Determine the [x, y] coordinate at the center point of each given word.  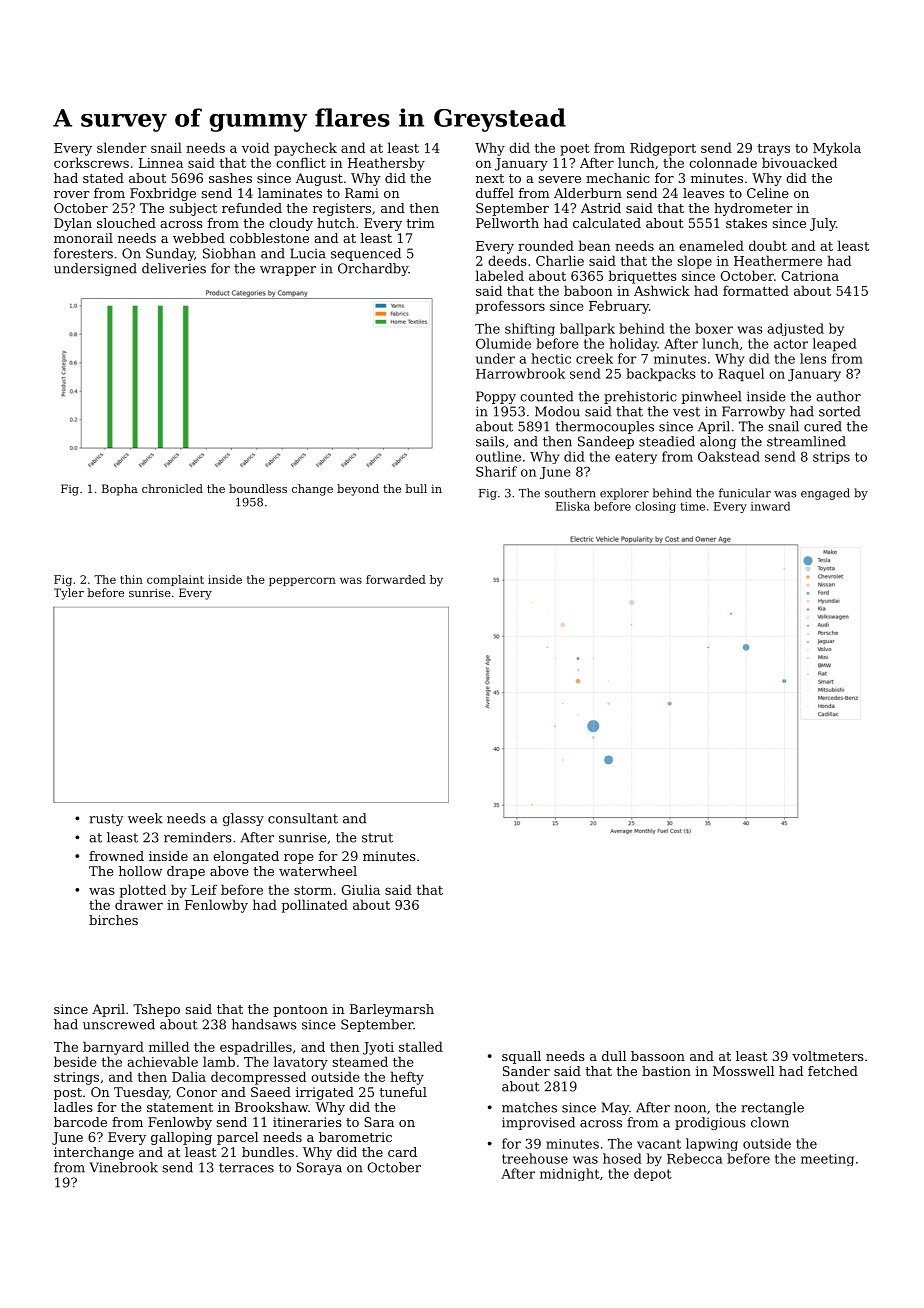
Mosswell [743, 1071]
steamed [360, 1061]
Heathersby [386, 164]
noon [690, 1109]
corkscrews [91, 162]
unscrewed [119, 1024]
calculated [607, 223]
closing [655, 507]
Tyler [69, 594]
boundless [258, 488]
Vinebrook [124, 1167]
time [692, 506]
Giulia [361, 889]
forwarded [396, 579]
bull [416, 488]
